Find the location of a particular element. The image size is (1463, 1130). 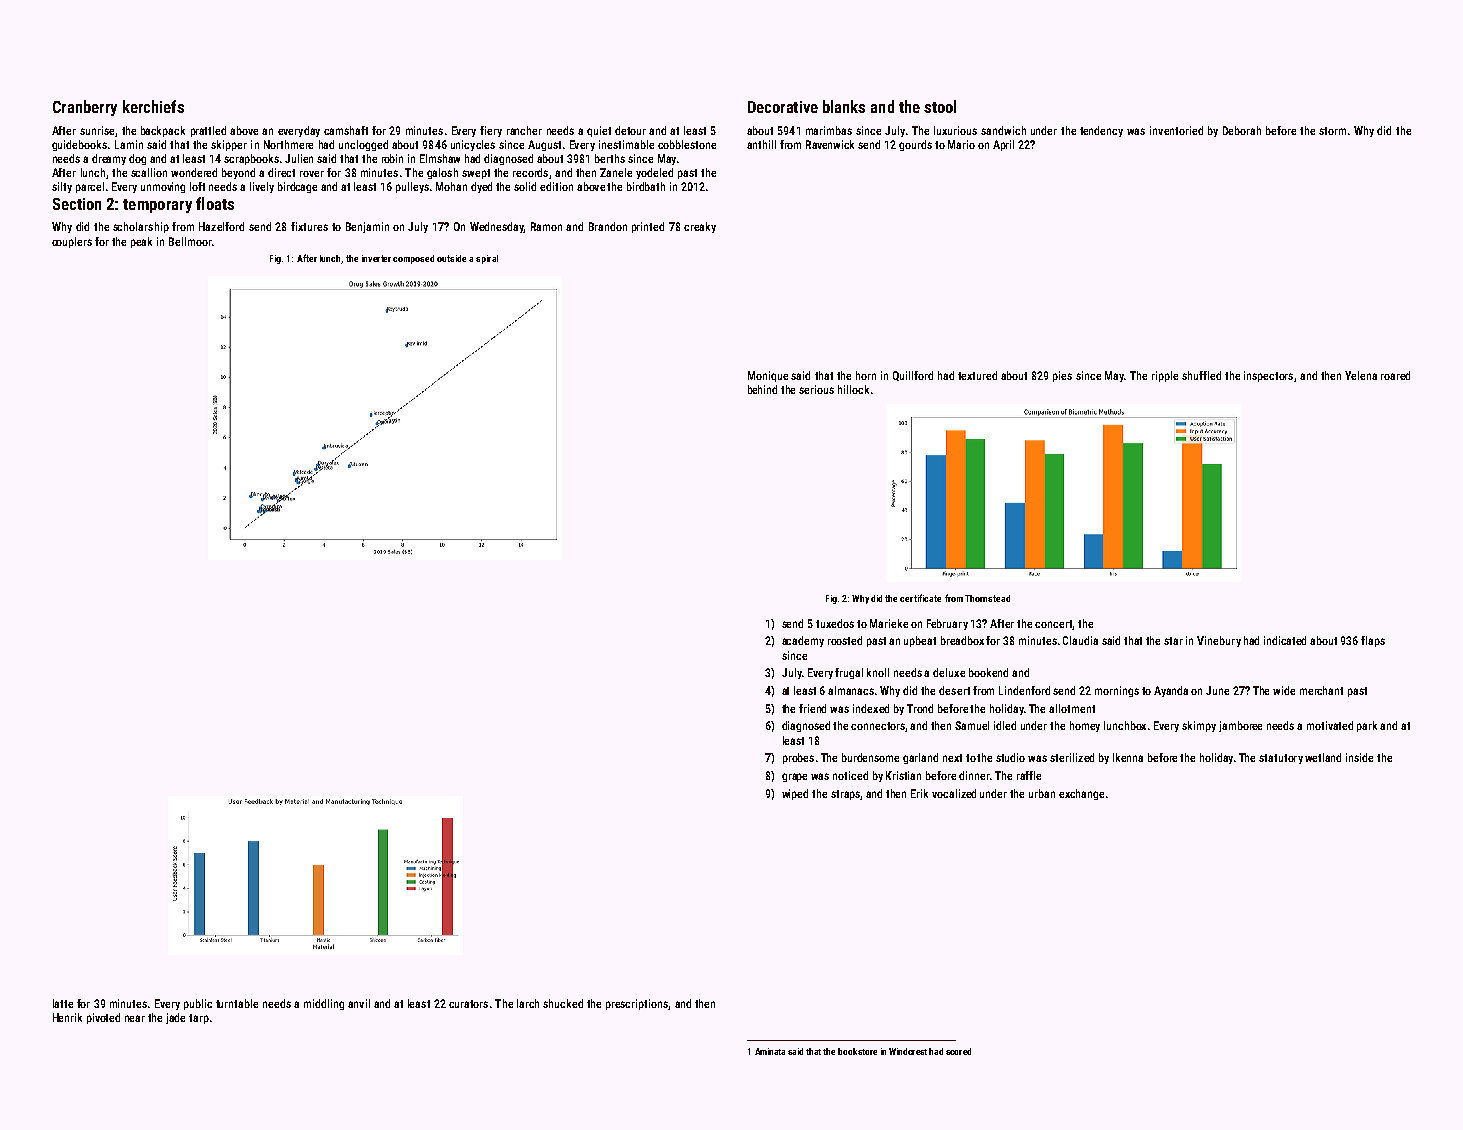

academy is located at coordinates (803, 641).
